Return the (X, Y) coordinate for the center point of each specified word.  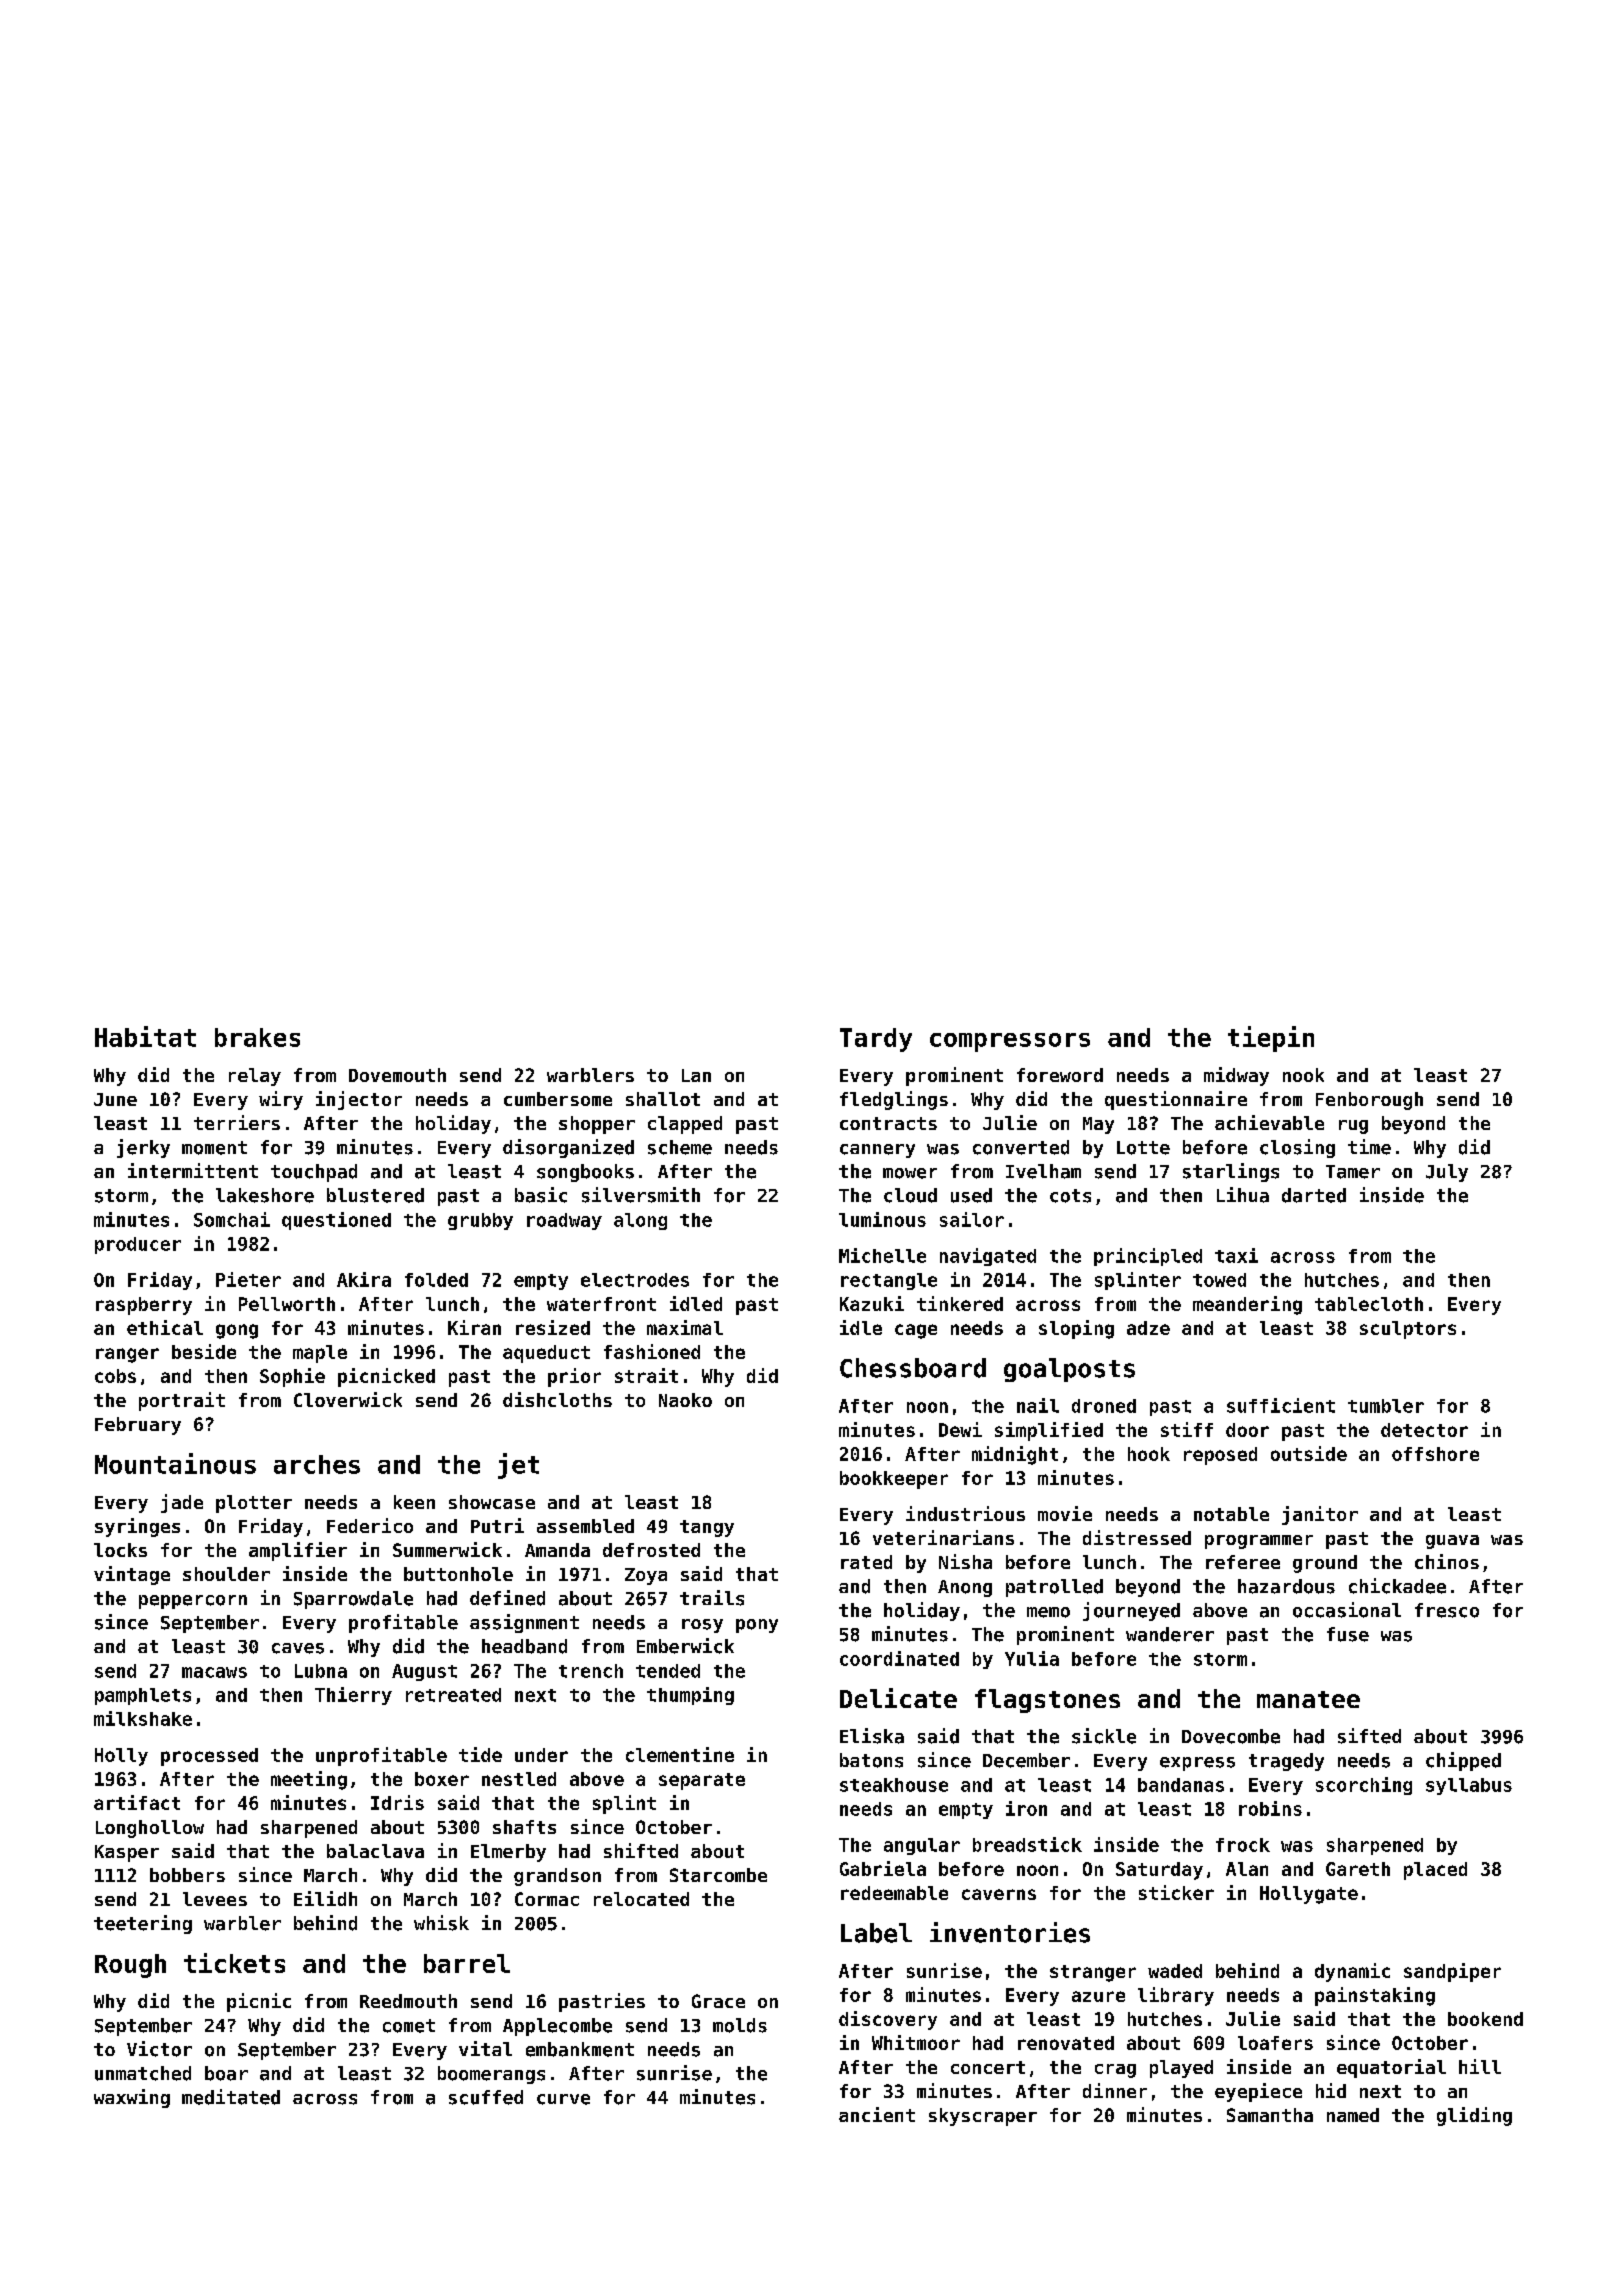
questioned (336, 1221)
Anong (965, 1588)
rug (1353, 1127)
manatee (1308, 1699)
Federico (370, 1525)
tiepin (1271, 1039)
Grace (718, 2001)
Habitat (145, 1036)
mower (910, 1173)
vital (485, 2048)
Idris (397, 1802)
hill (1480, 2066)
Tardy (876, 1040)
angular (922, 1846)
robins (1270, 1808)
